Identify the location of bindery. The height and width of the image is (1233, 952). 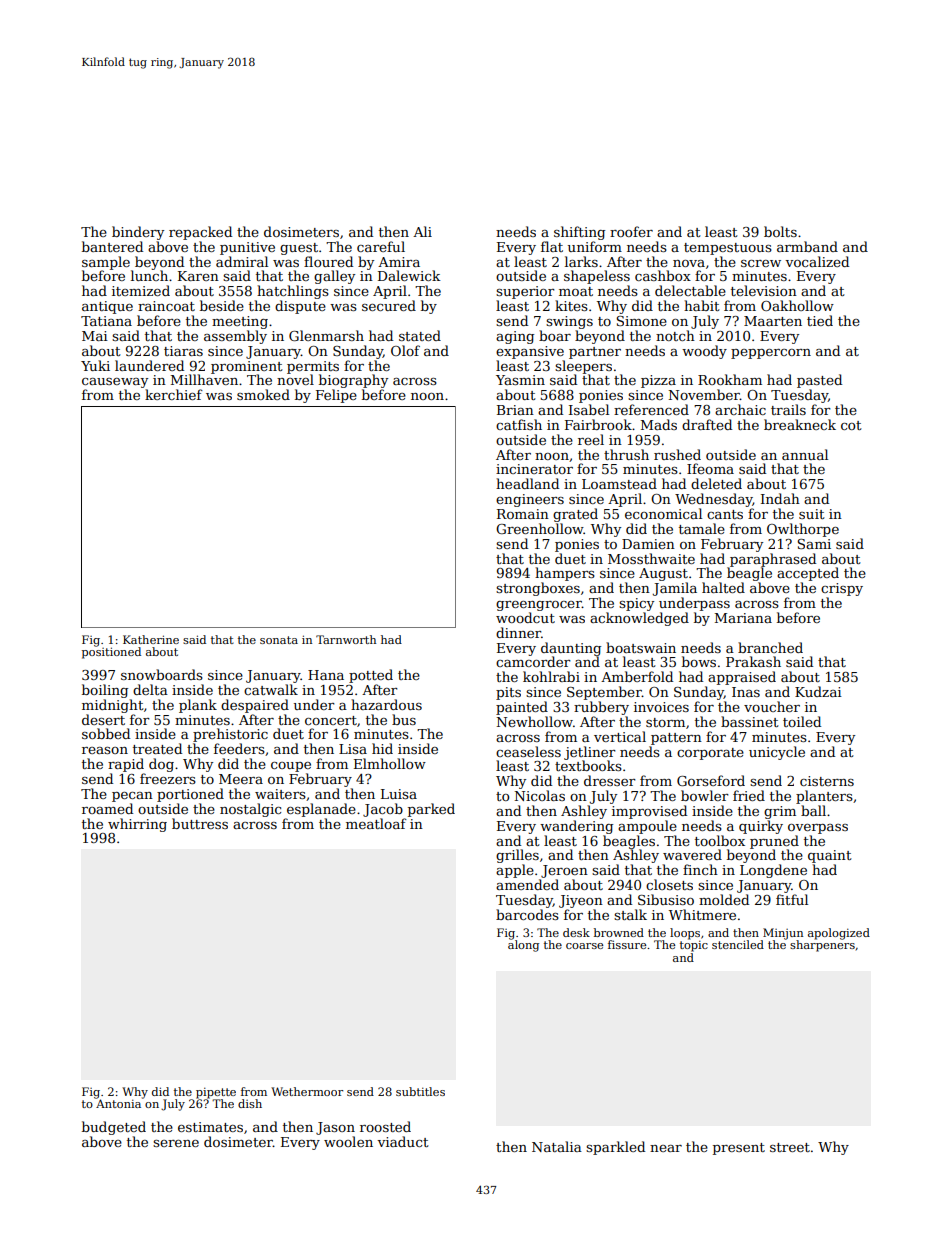
(138, 233).
